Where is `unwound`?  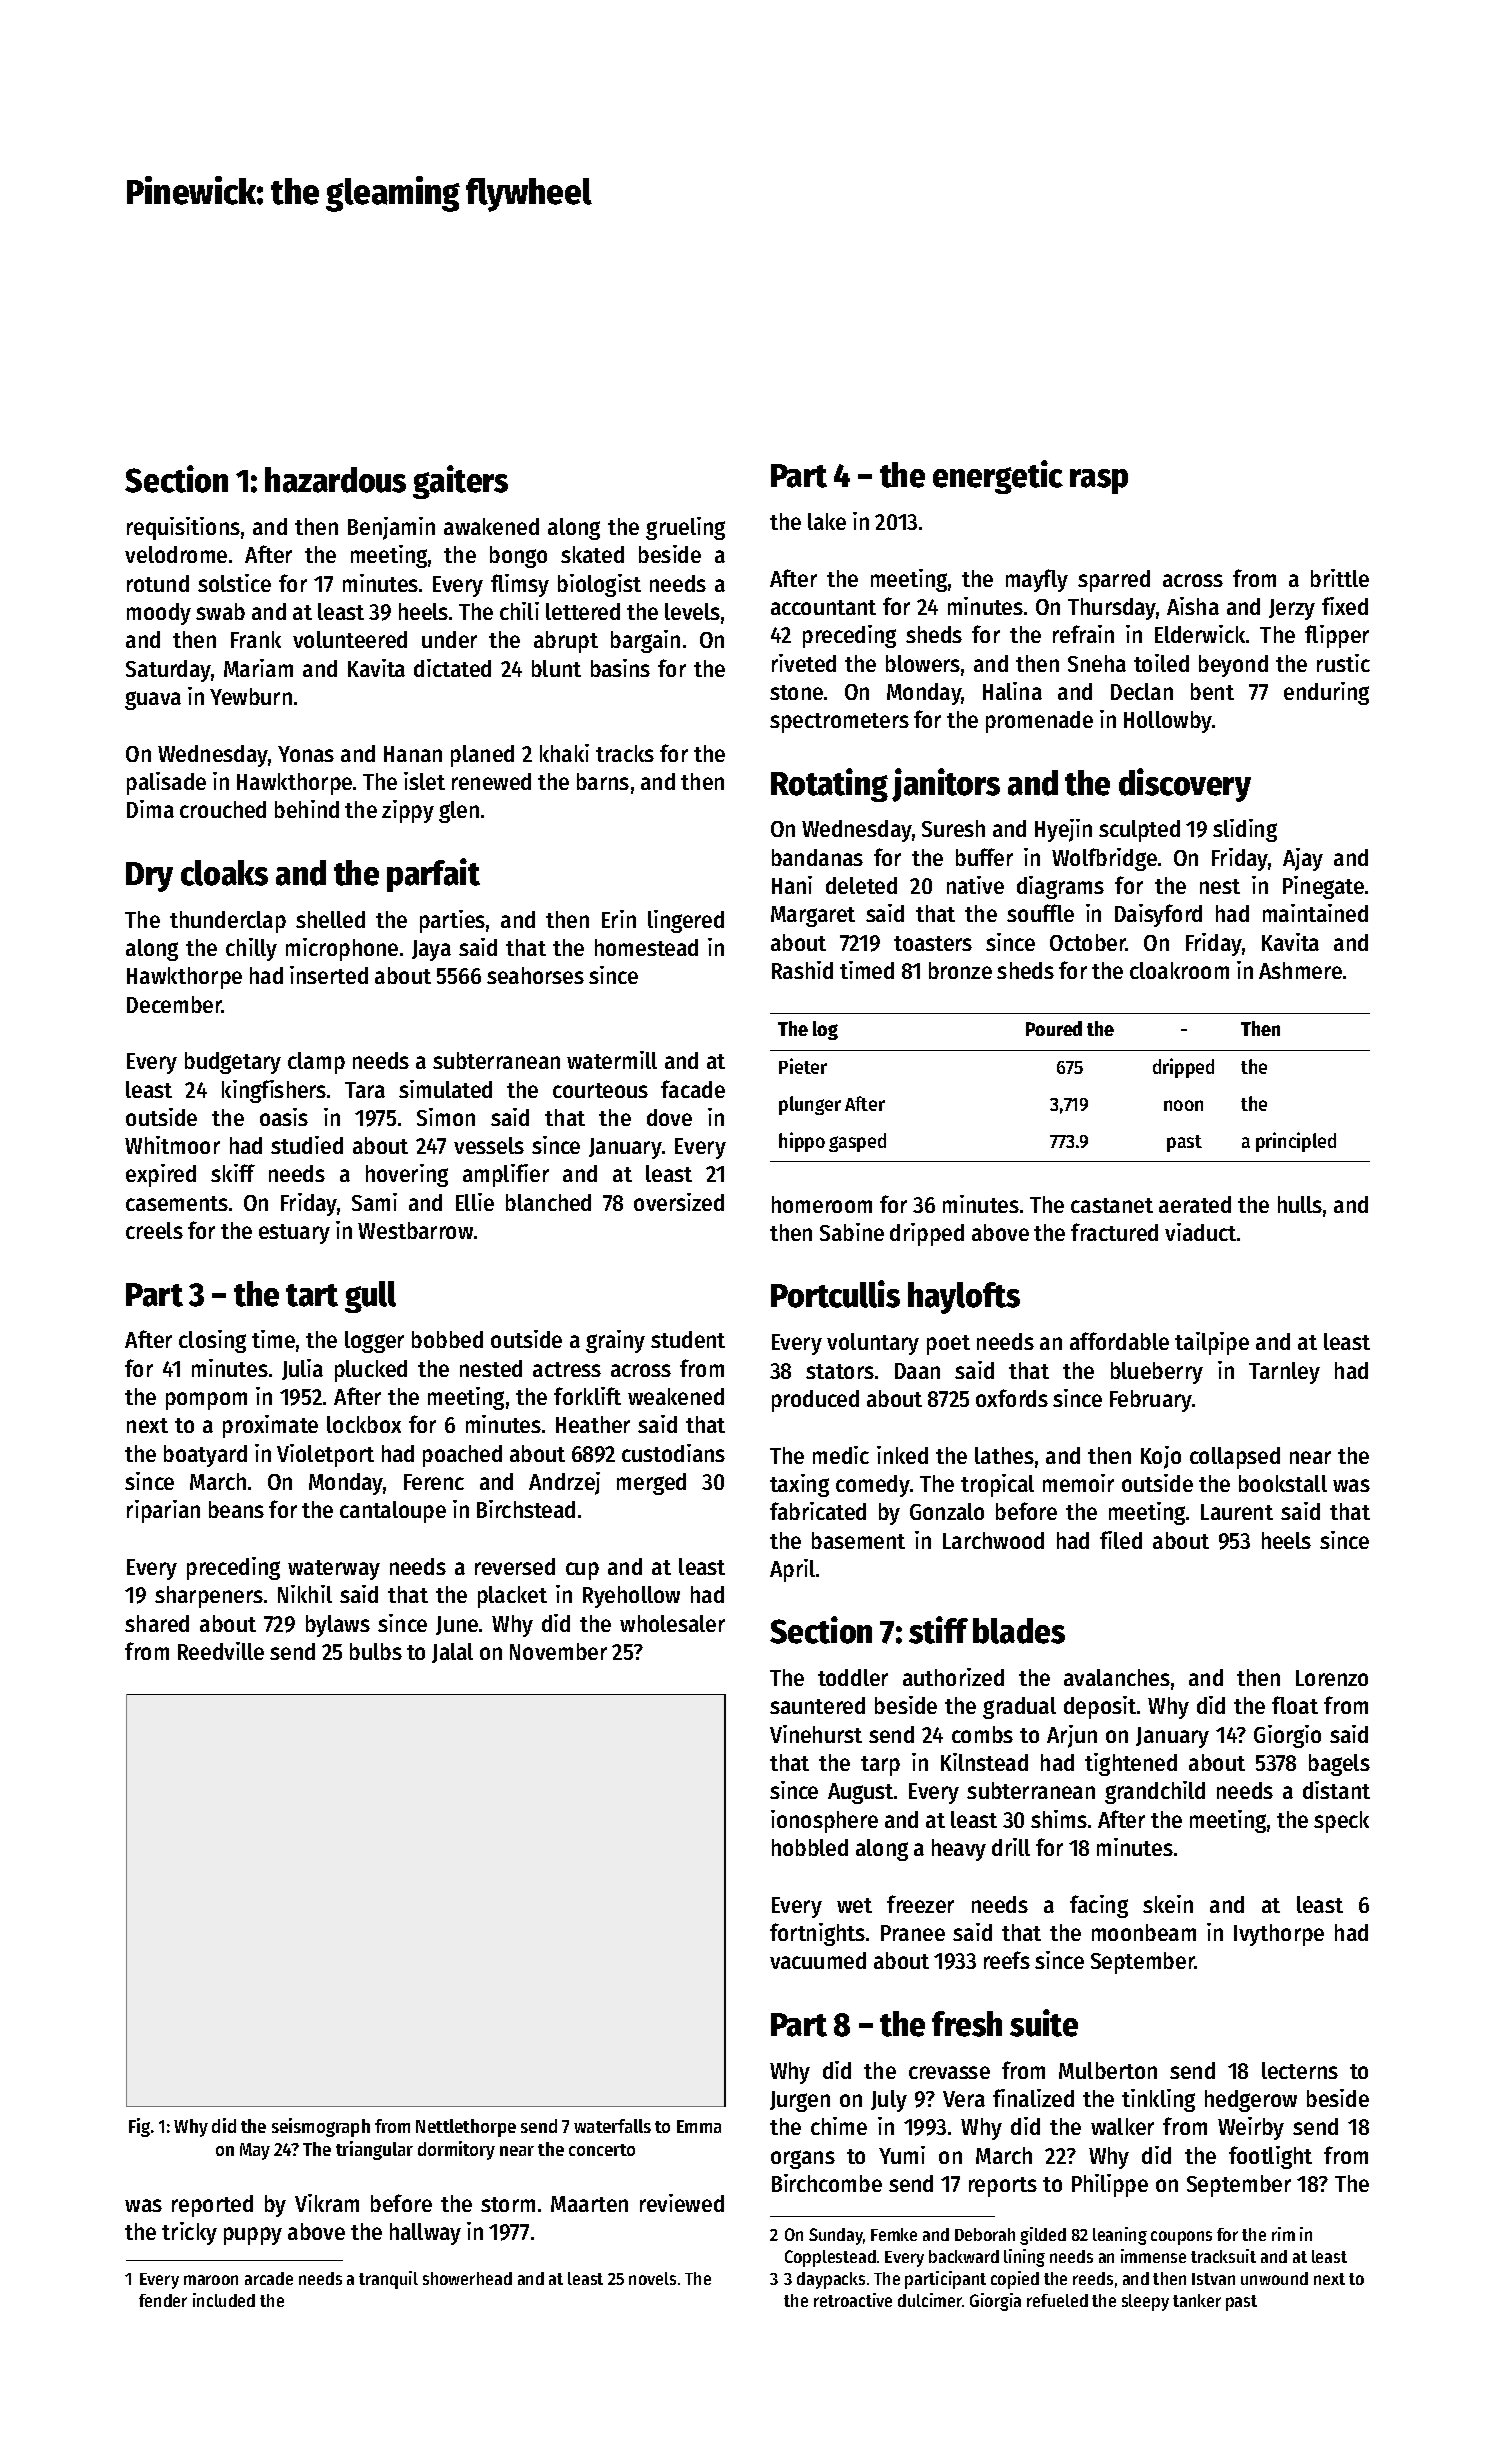 unwound is located at coordinates (1274, 2278).
